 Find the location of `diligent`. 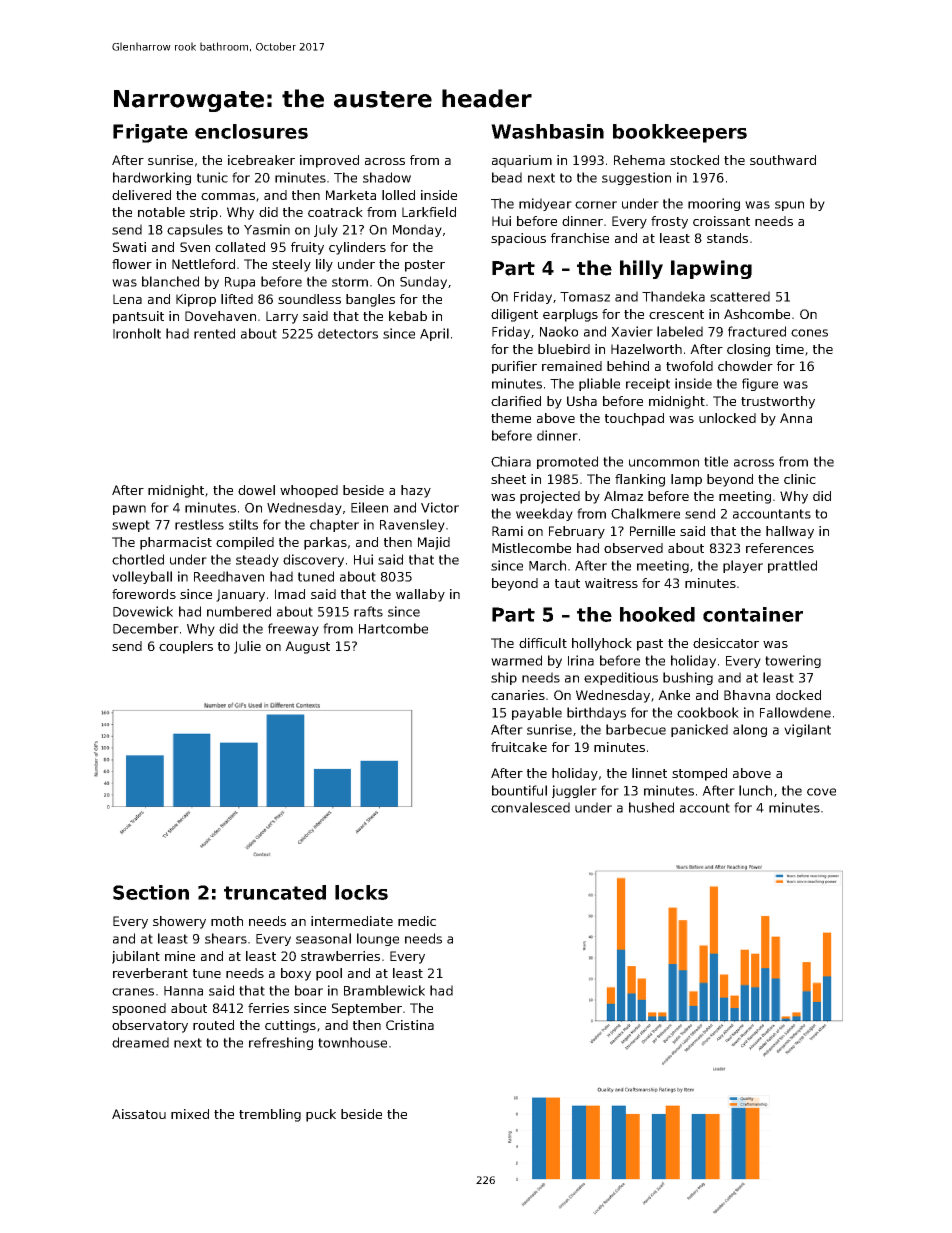

diligent is located at coordinates (514, 315).
